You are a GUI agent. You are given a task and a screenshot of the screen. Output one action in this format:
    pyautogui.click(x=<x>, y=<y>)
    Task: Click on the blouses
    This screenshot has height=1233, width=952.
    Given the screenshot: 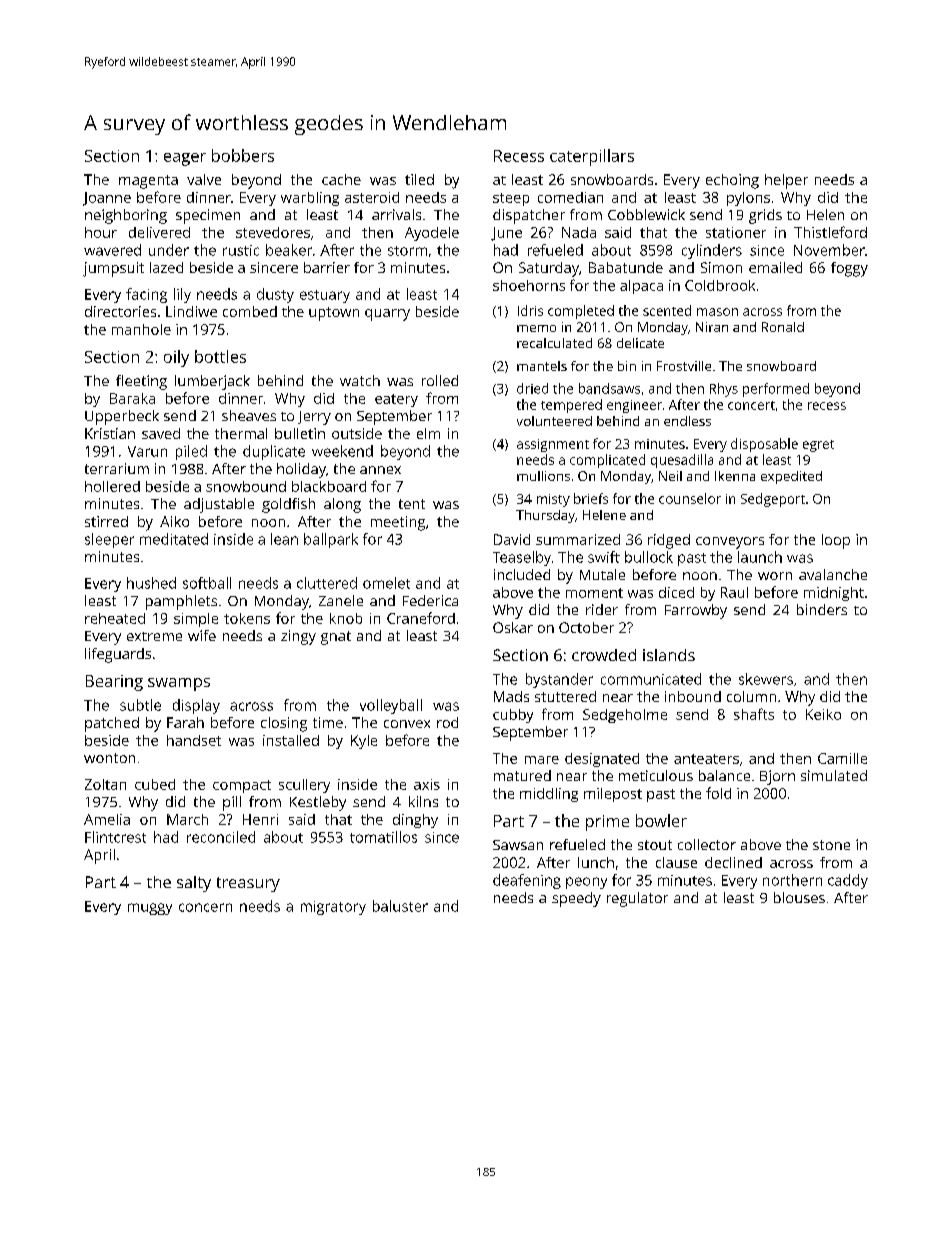 What is the action you would take?
    pyautogui.click(x=799, y=897)
